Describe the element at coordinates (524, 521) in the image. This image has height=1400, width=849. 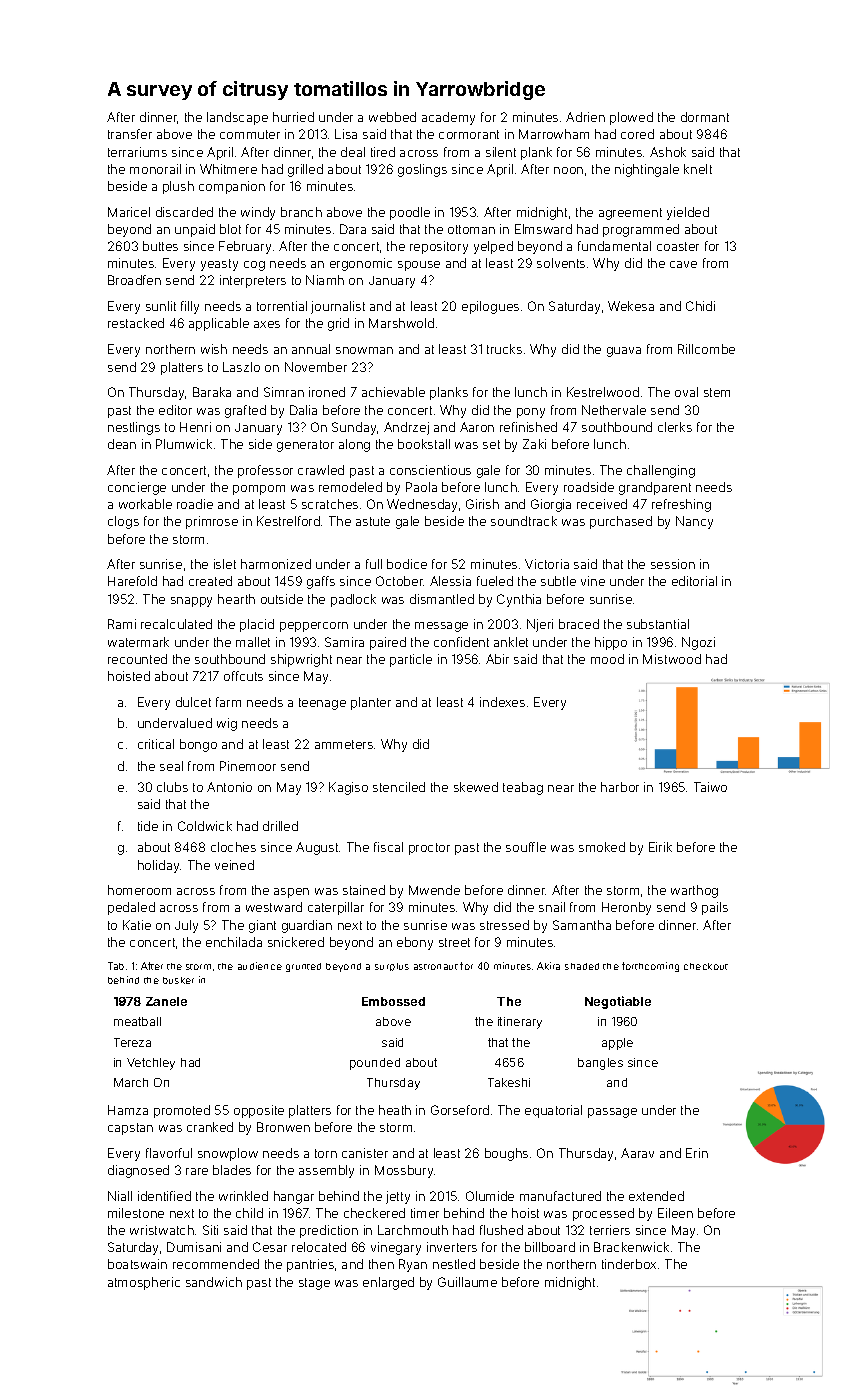
I see `soundtrack` at that location.
